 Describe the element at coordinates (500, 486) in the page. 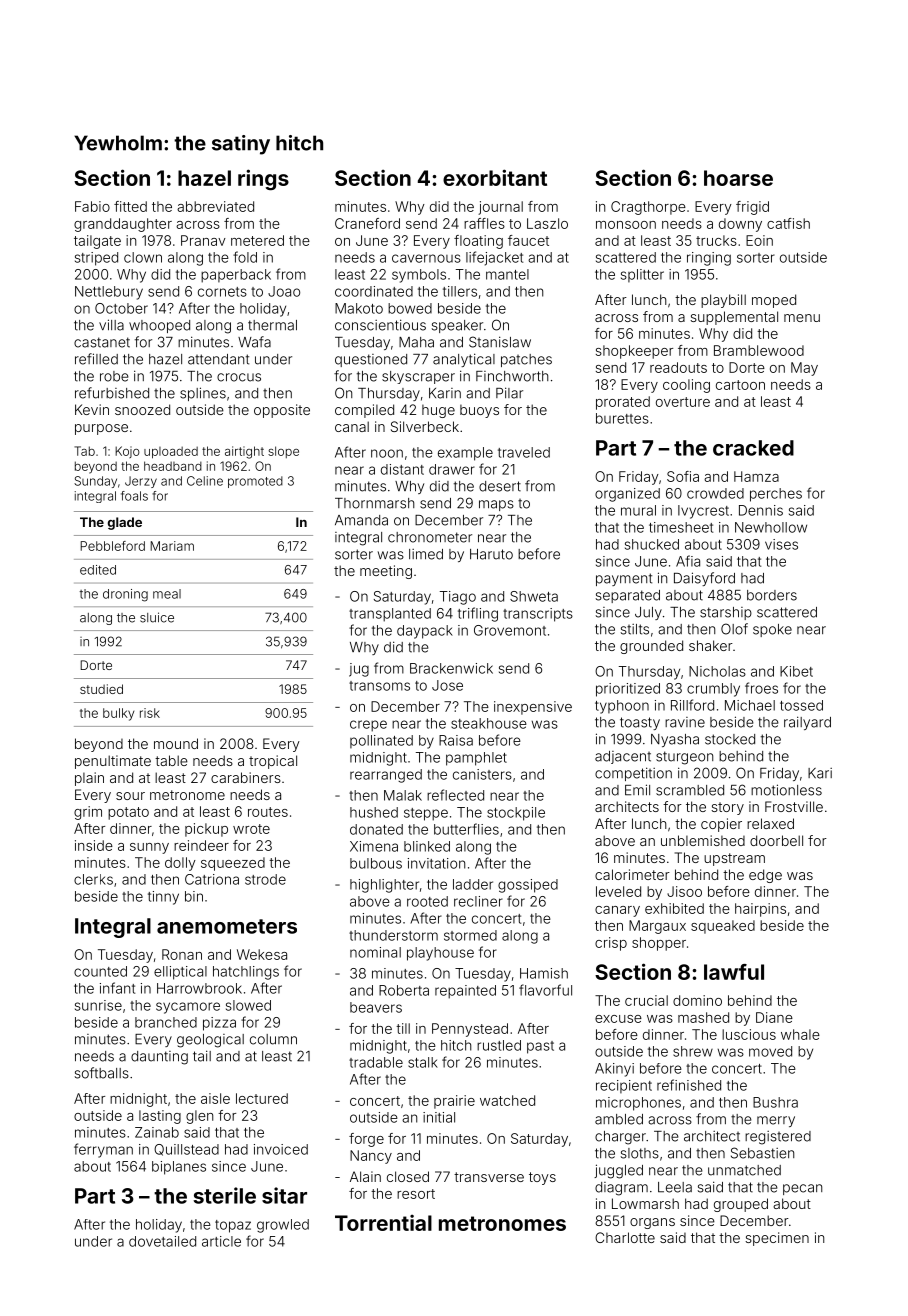

I see `desert` at that location.
